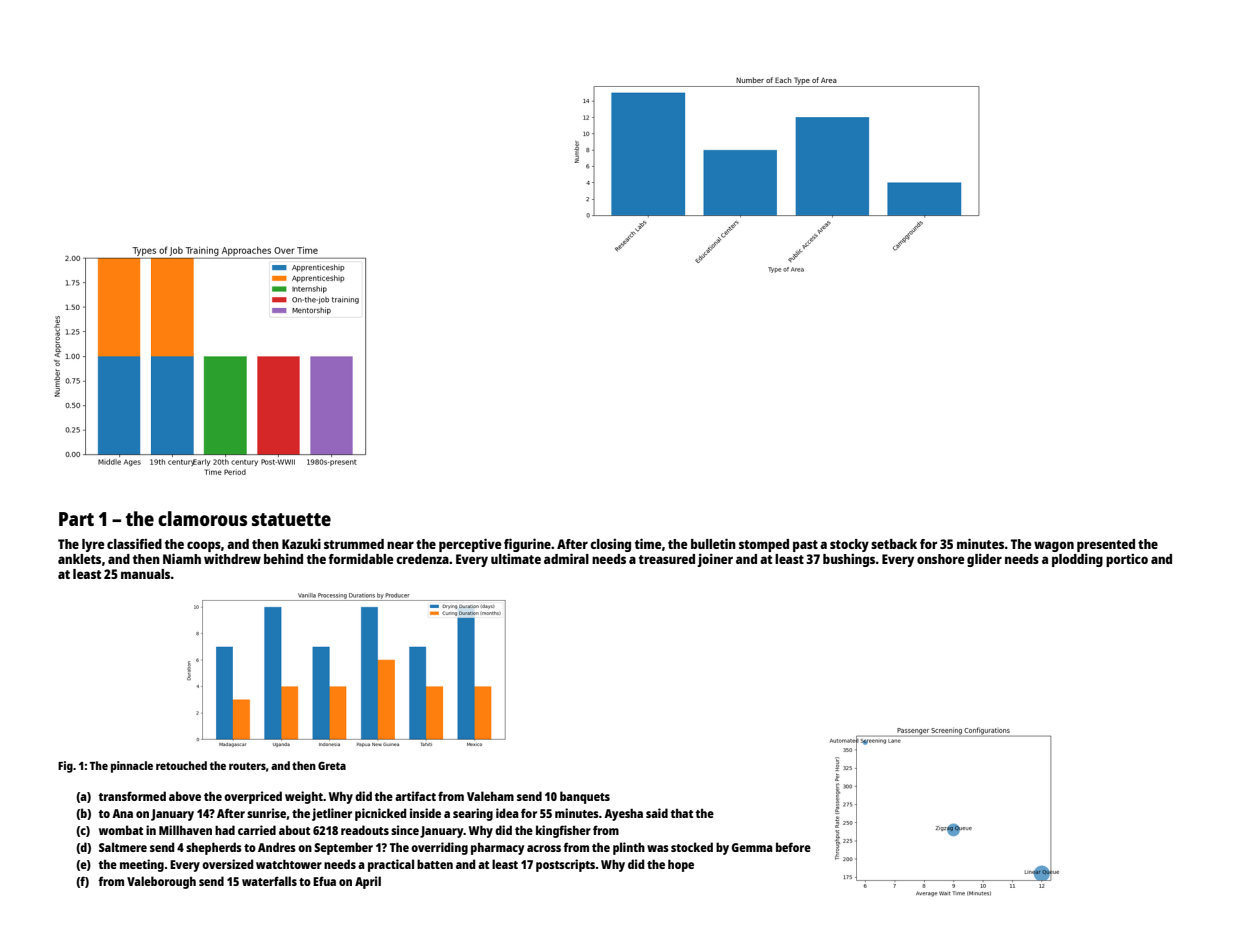  I want to click on anklets, so click(79, 559).
